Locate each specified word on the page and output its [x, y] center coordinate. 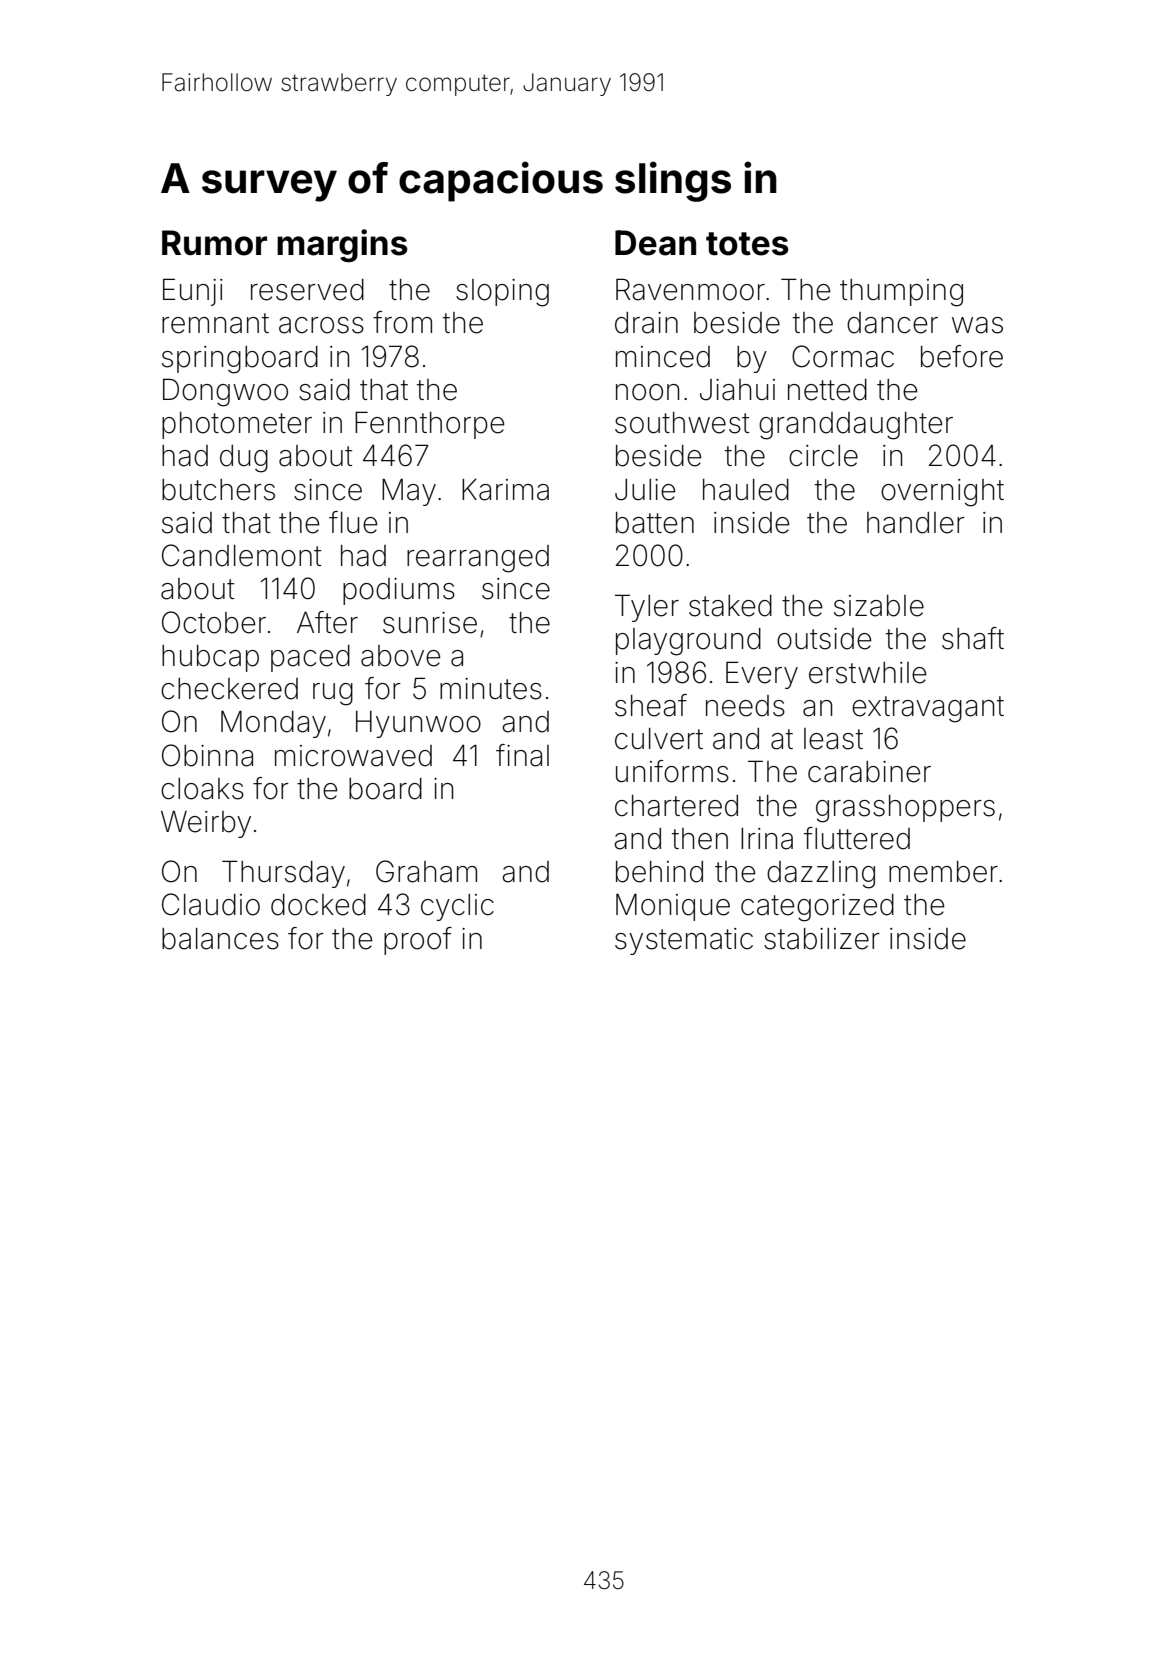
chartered [676, 806]
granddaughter [856, 426]
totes [747, 244]
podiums [399, 591]
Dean [655, 243]
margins [342, 246]
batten [655, 523]
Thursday [283, 874]
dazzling [821, 875]
